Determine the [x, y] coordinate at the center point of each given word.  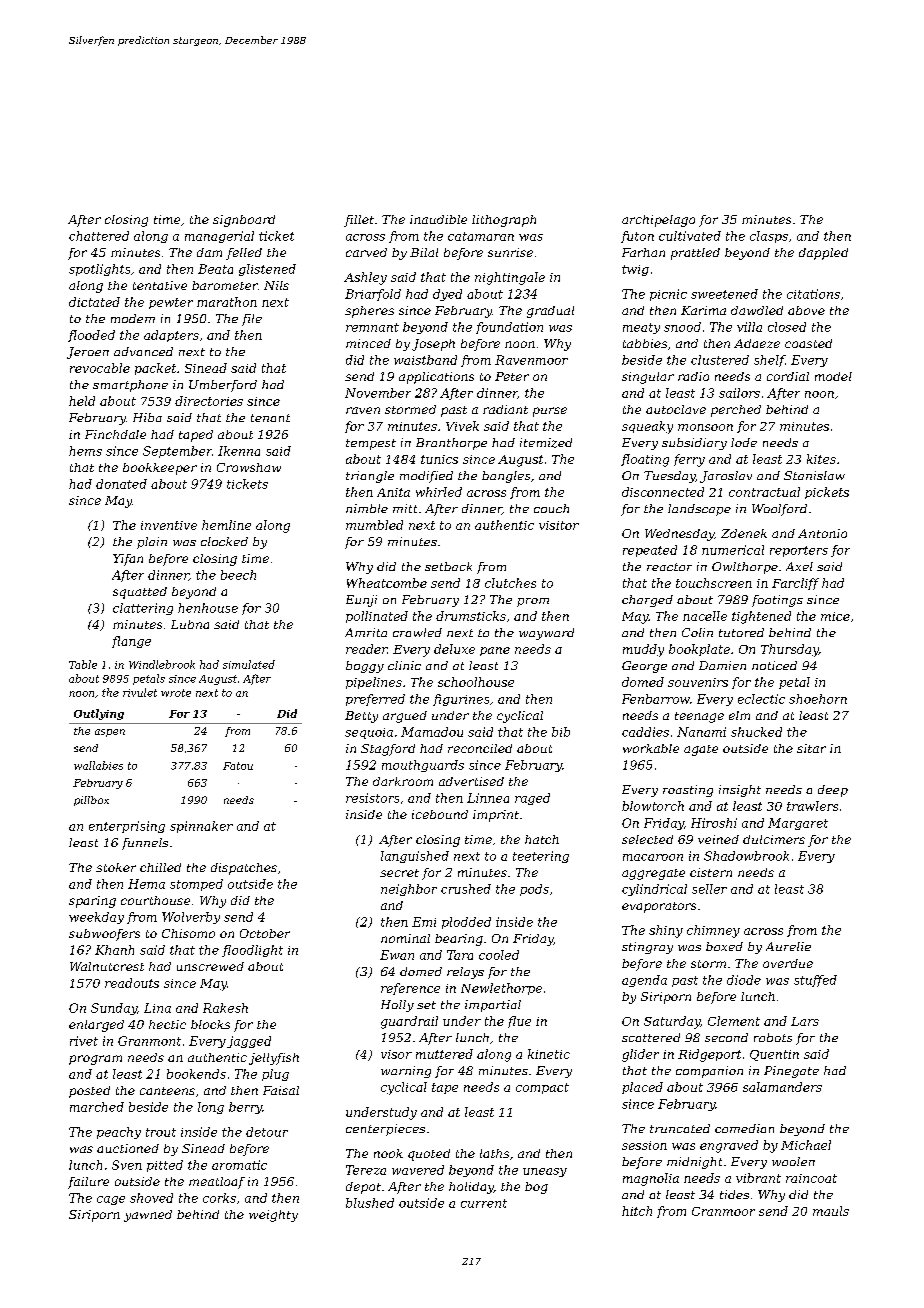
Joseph [433, 345]
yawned [148, 1216]
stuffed [815, 981]
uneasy [545, 1172]
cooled [499, 955]
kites [821, 459]
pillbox [91, 801]
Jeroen [88, 353]
